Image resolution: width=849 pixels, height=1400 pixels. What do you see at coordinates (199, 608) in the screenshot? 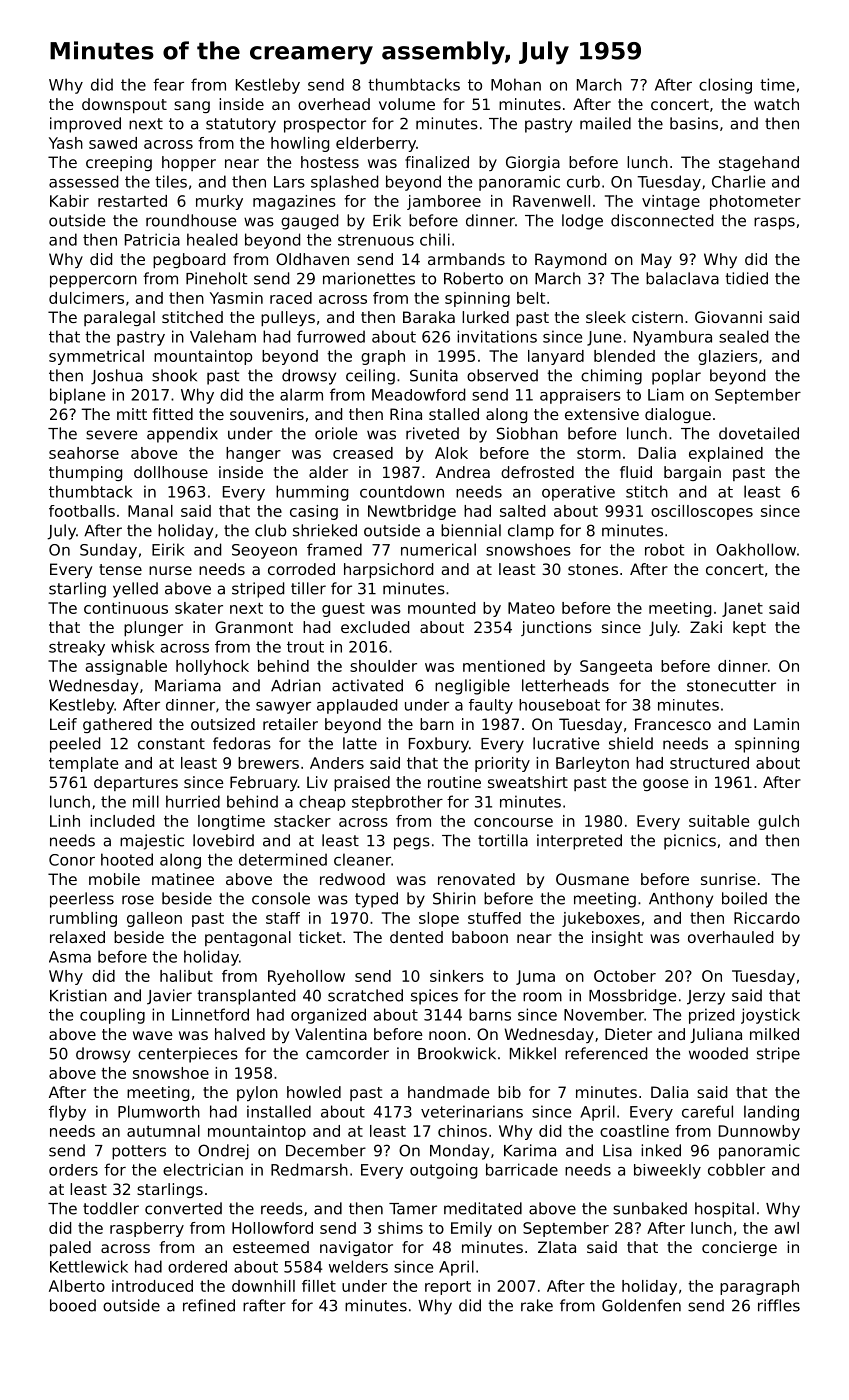
I see `skater` at bounding box center [199, 608].
